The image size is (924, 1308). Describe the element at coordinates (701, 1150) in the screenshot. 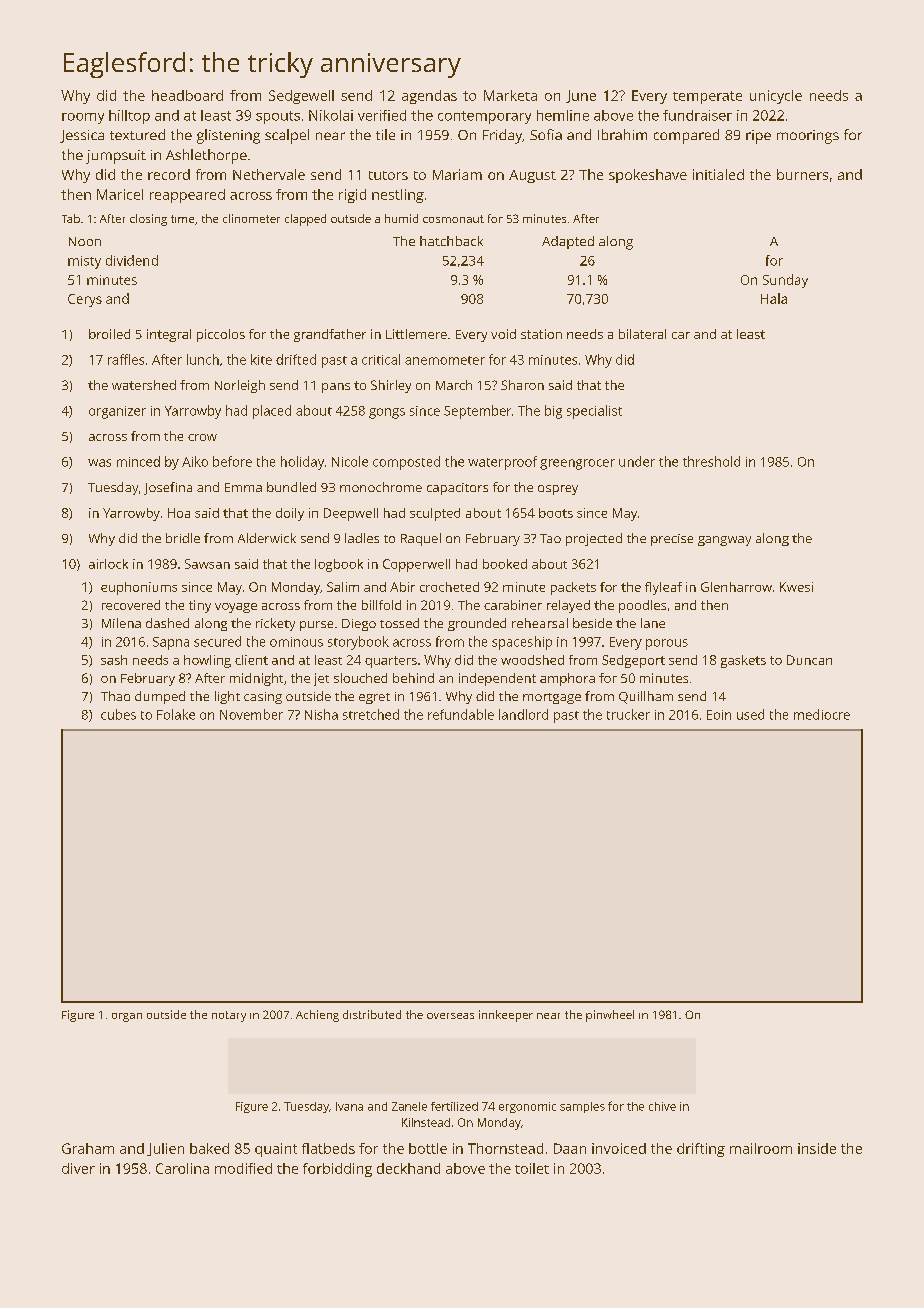

I see `drifting` at that location.
